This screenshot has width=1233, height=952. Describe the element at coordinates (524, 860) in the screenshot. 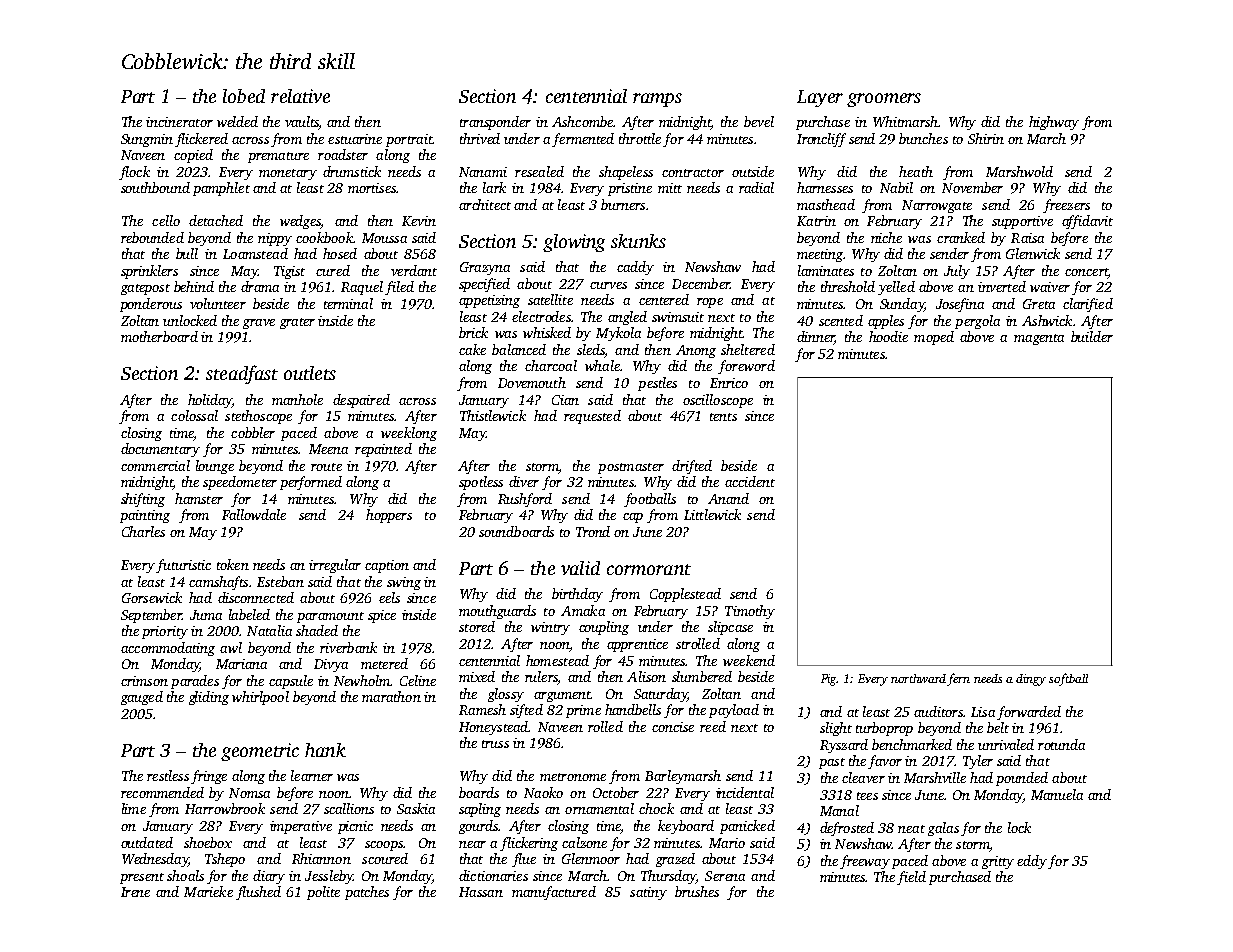

I see `flue` at that location.
